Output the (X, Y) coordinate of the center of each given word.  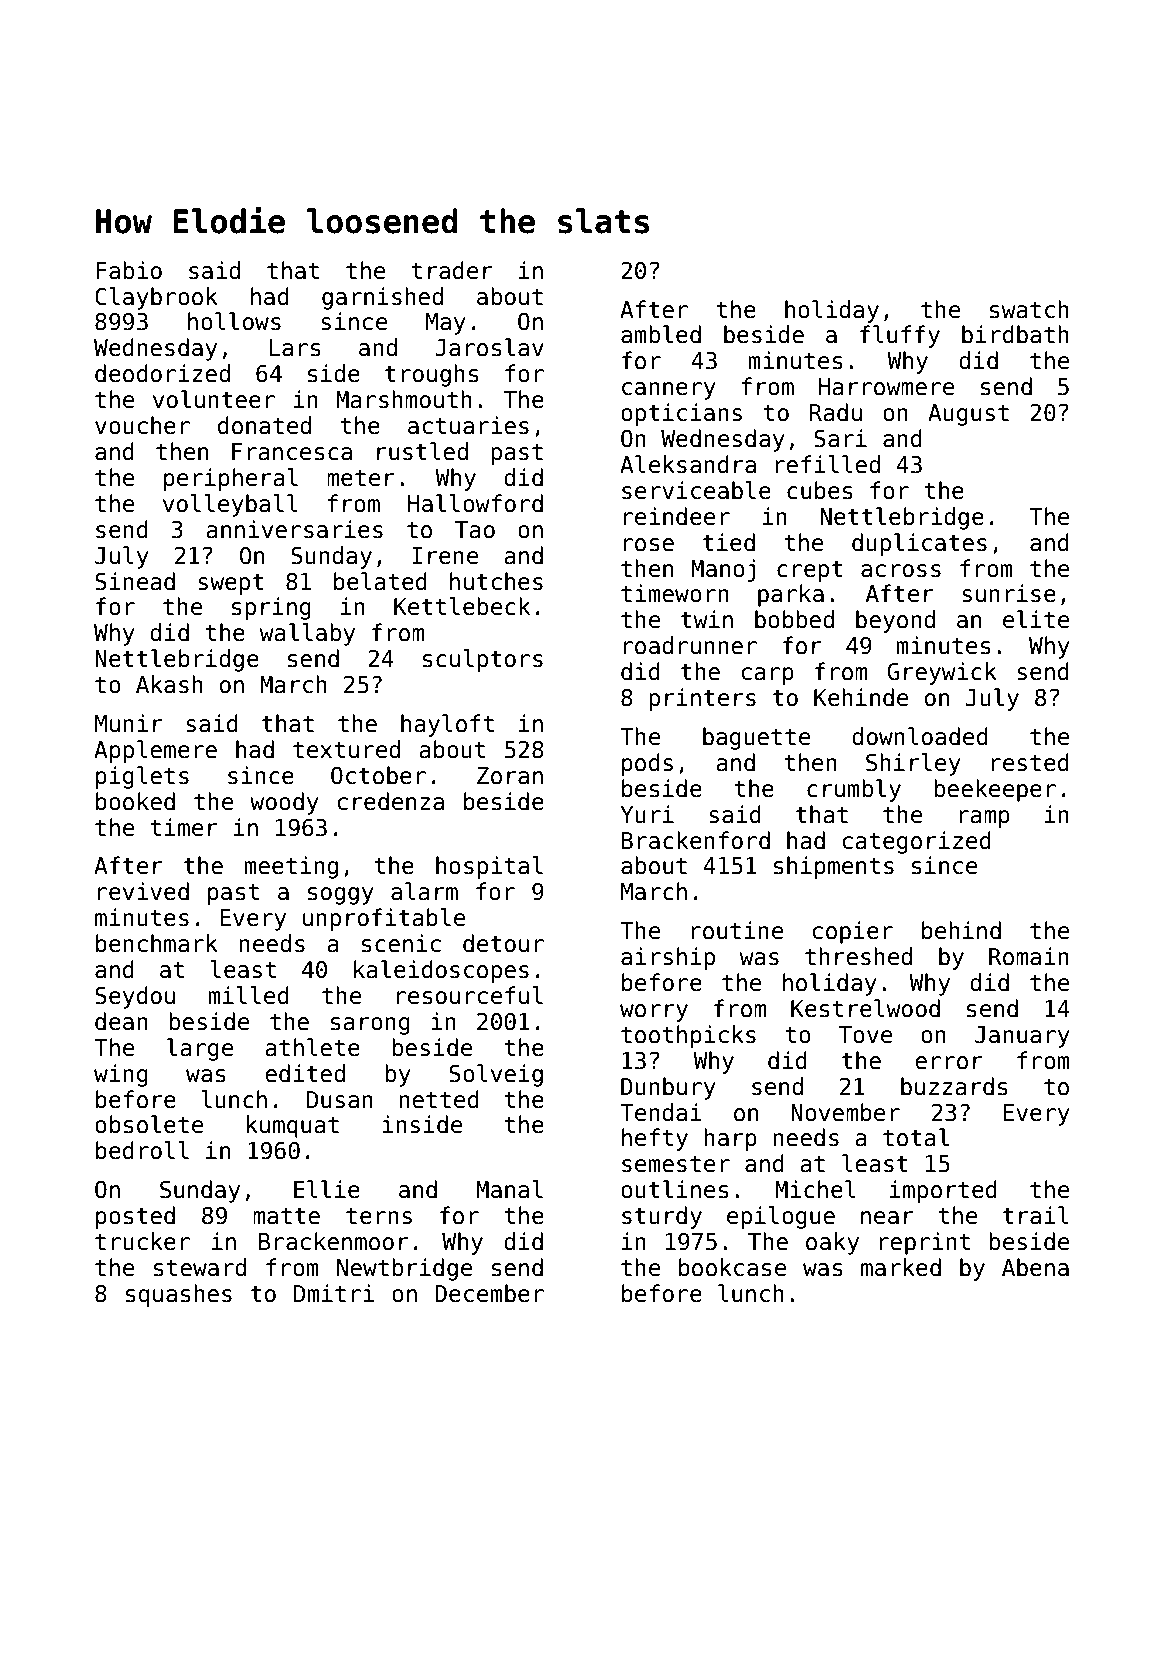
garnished (382, 298)
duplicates (919, 544)
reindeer (677, 516)
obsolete (149, 1124)
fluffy (900, 336)
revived (143, 891)
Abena (1035, 1267)
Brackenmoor (334, 1241)
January (1022, 1037)
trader (452, 270)
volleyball (230, 505)
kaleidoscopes (441, 971)
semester (676, 1164)
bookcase (732, 1267)
